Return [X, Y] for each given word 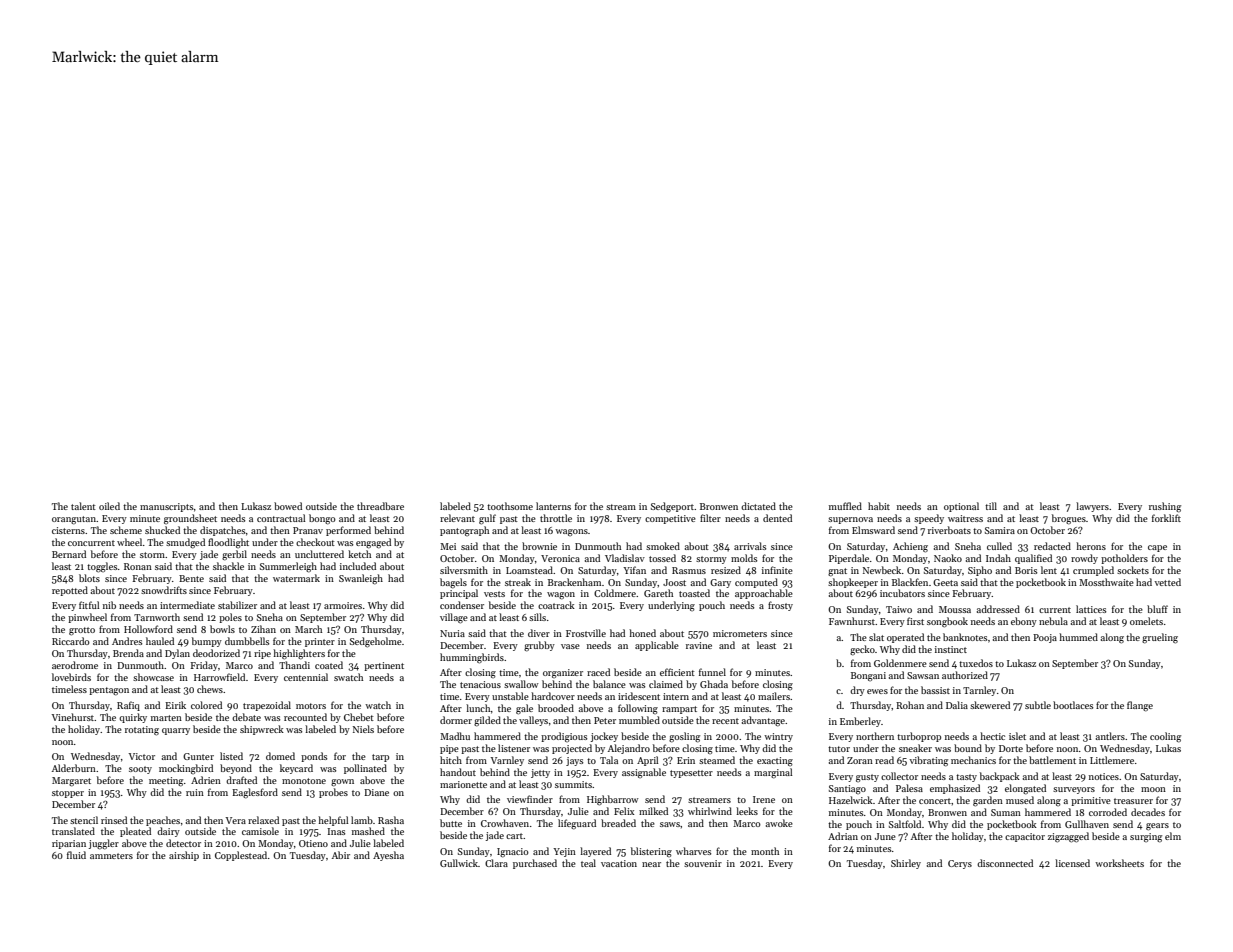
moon [1153, 789]
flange [1140, 706]
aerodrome [75, 665]
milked [653, 811]
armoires [343, 605]
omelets [1146, 621]
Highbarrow [613, 800]
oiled [109, 506]
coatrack [556, 605]
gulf [487, 519]
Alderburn [74, 768]
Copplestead [241, 856]
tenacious [480, 684]
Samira [1000, 530]
